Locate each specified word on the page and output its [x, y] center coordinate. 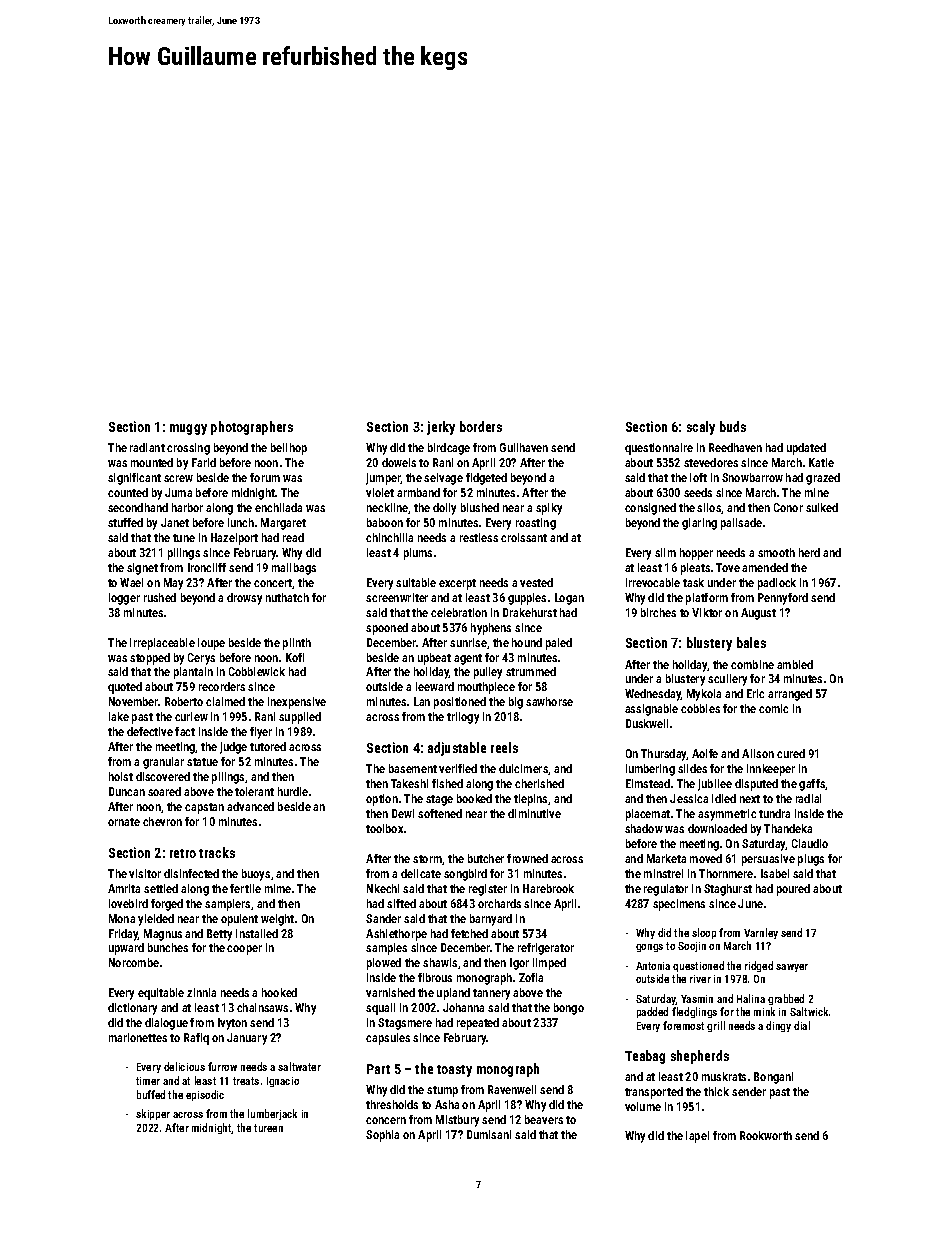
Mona [122, 918]
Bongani [773, 1078]
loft [698, 477]
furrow [222, 1066]
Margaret [283, 524]
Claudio [810, 843]
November [134, 701]
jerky [441, 428]
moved [706, 858]
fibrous [435, 977]
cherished [539, 783]
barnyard [491, 920]
